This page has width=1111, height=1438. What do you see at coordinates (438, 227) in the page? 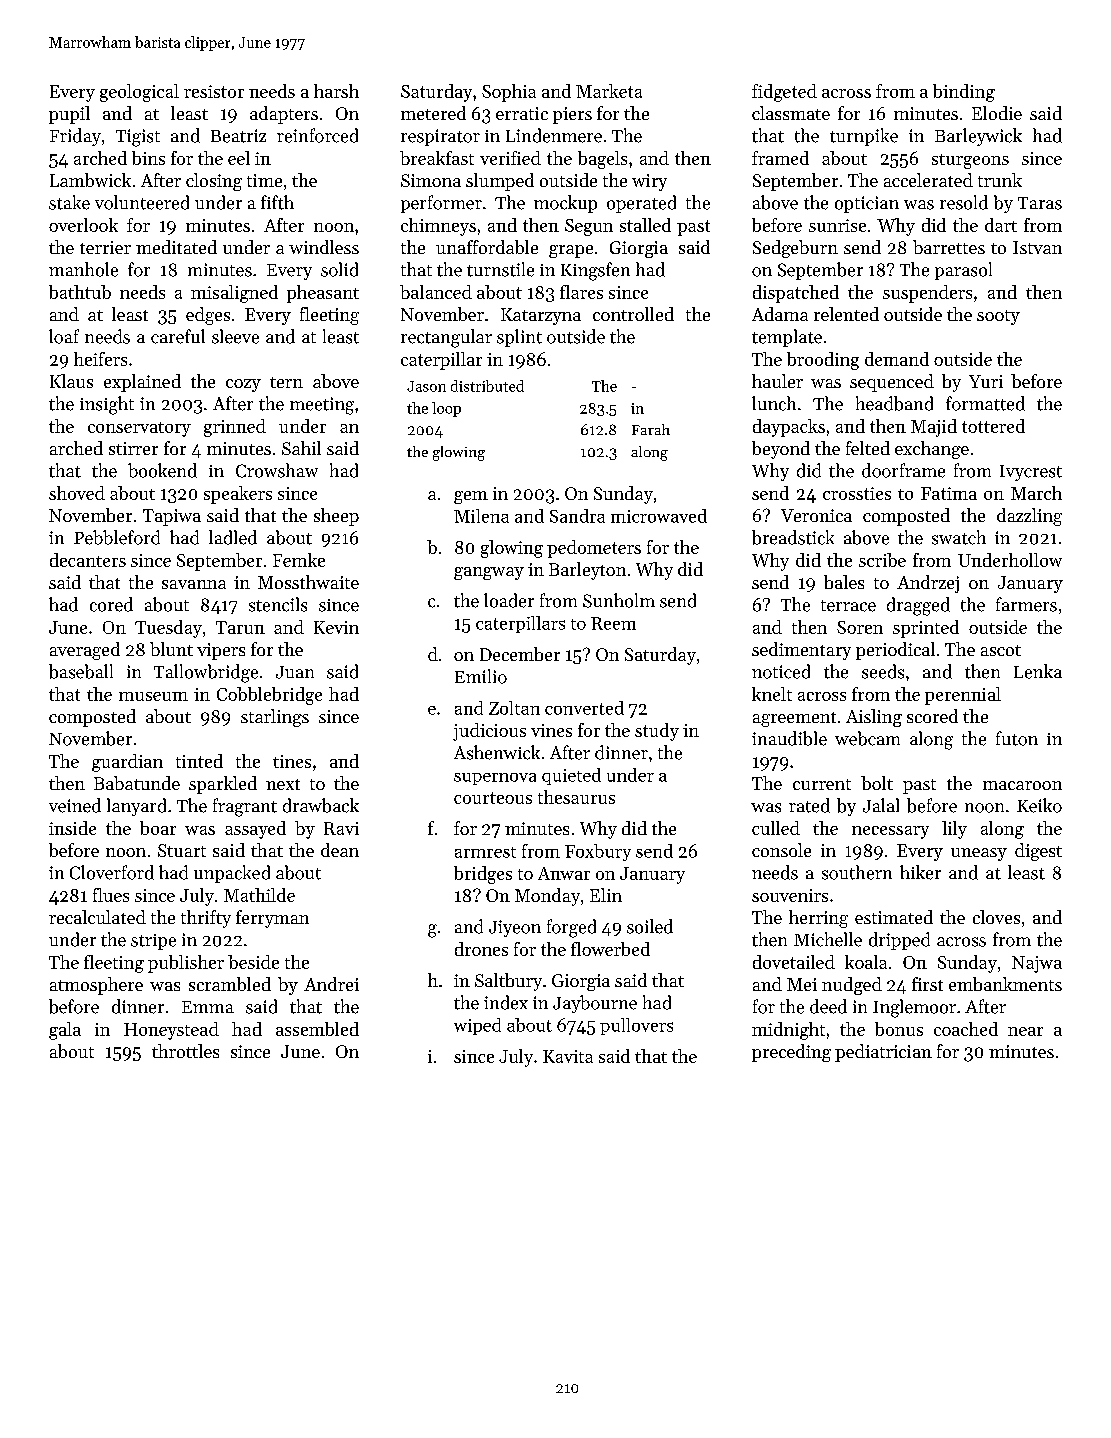
I see `chimneys` at bounding box center [438, 227].
